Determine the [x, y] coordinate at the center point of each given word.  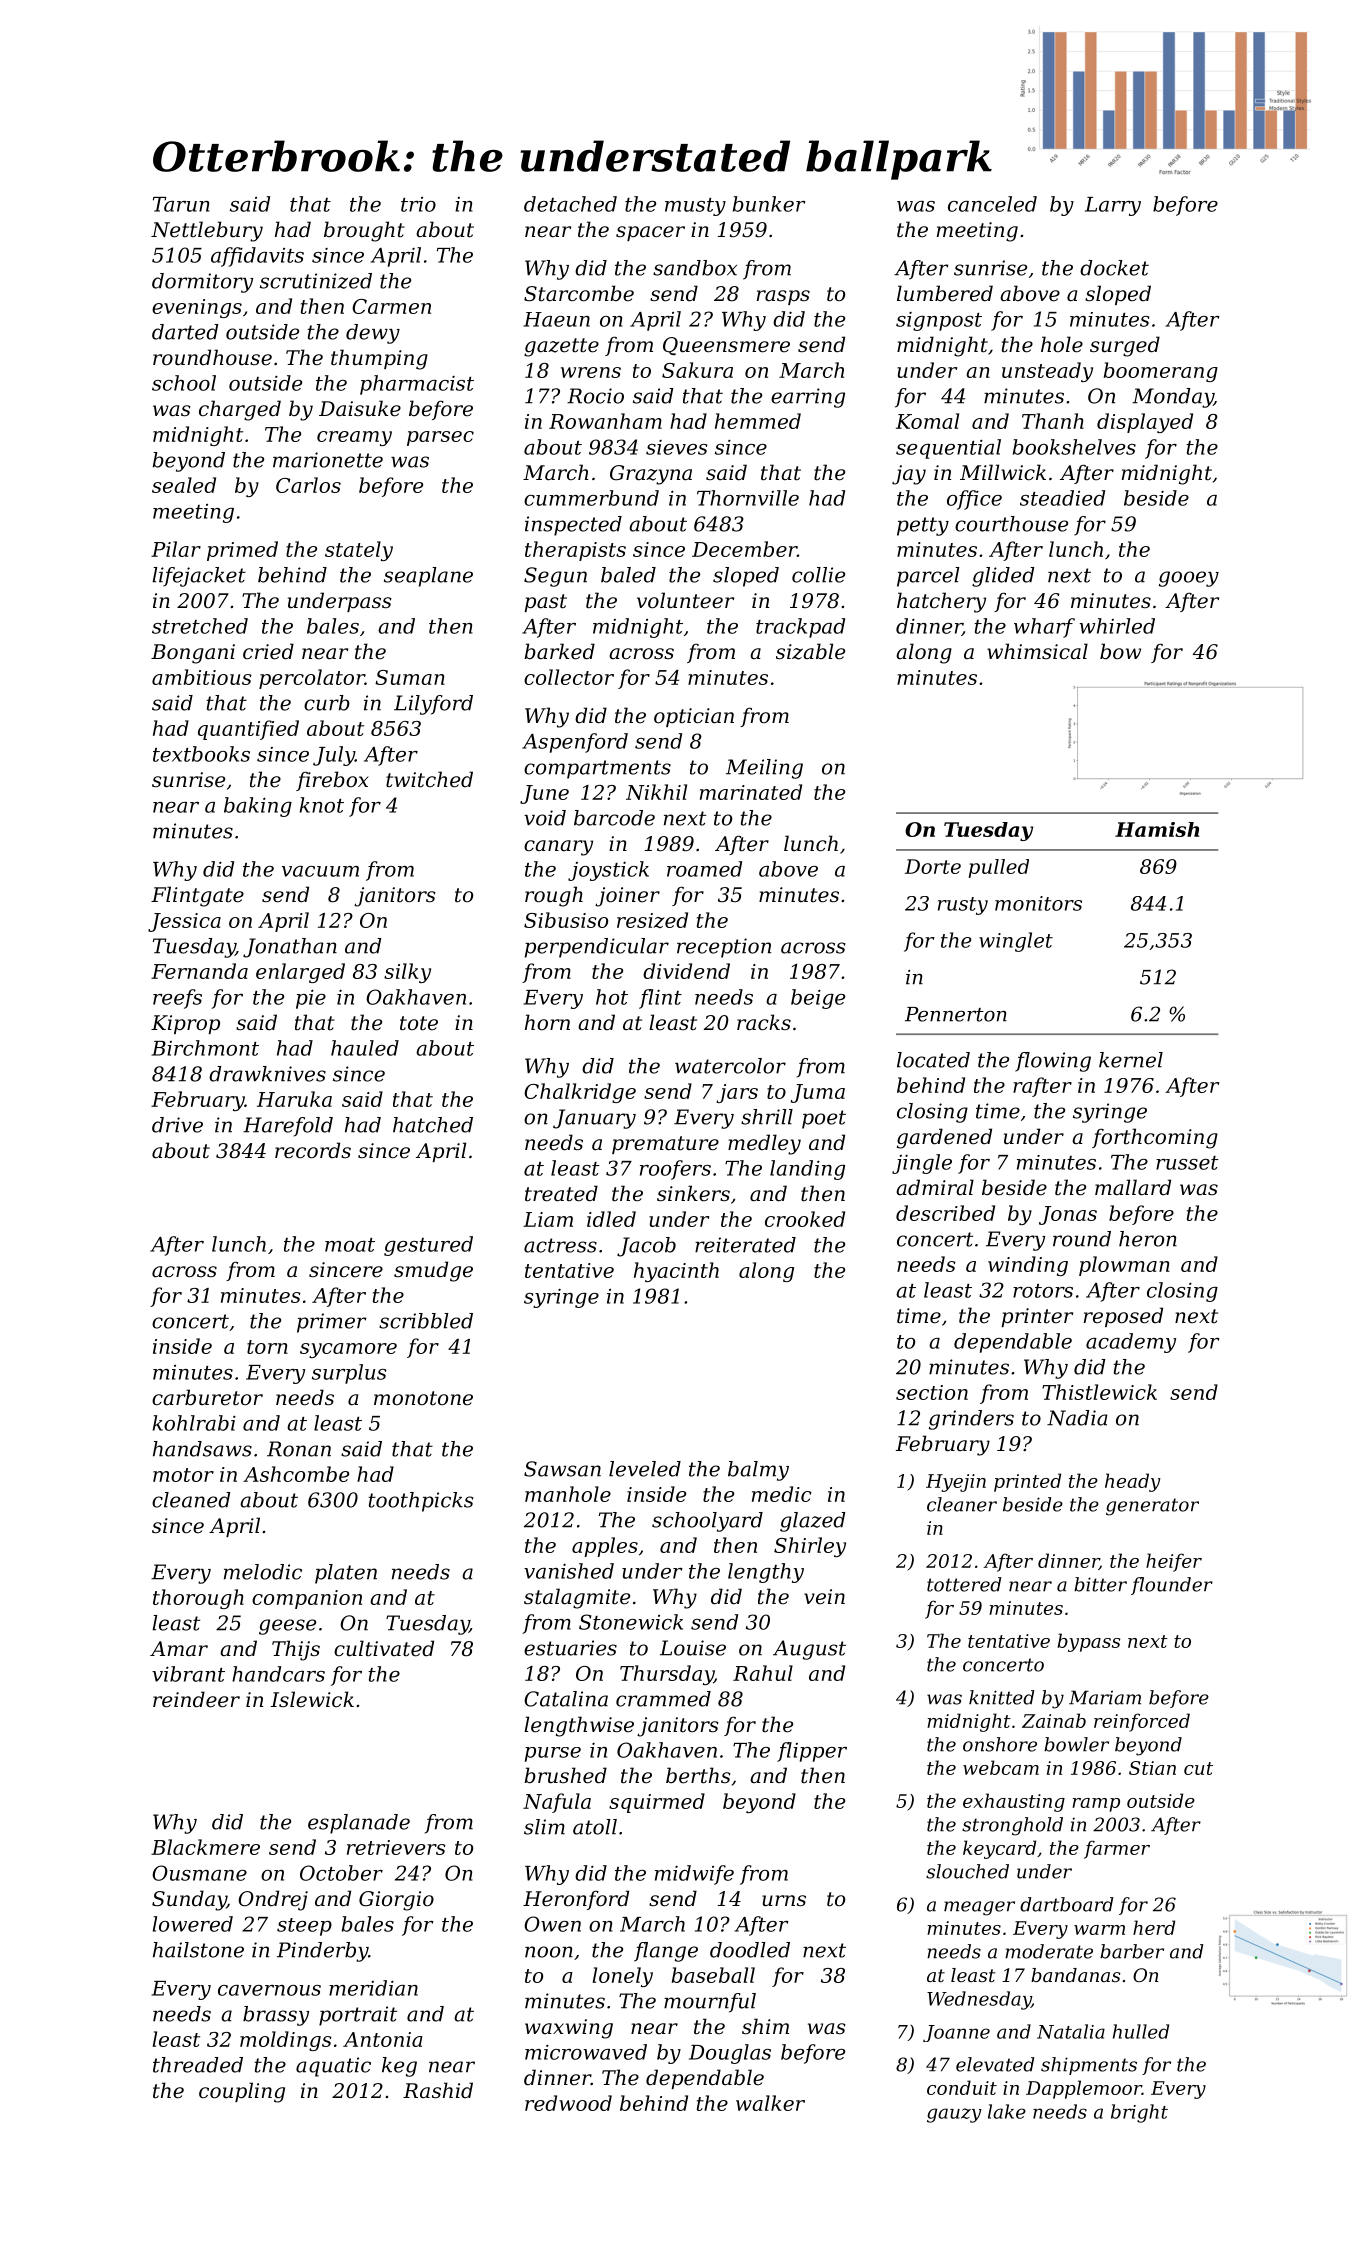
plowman [1124, 1266]
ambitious [202, 677]
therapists [575, 551]
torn [267, 1347]
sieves [676, 447]
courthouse [1011, 524]
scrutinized [316, 281]
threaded [198, 2065]
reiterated [745, 1245]
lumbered [945, 293]
